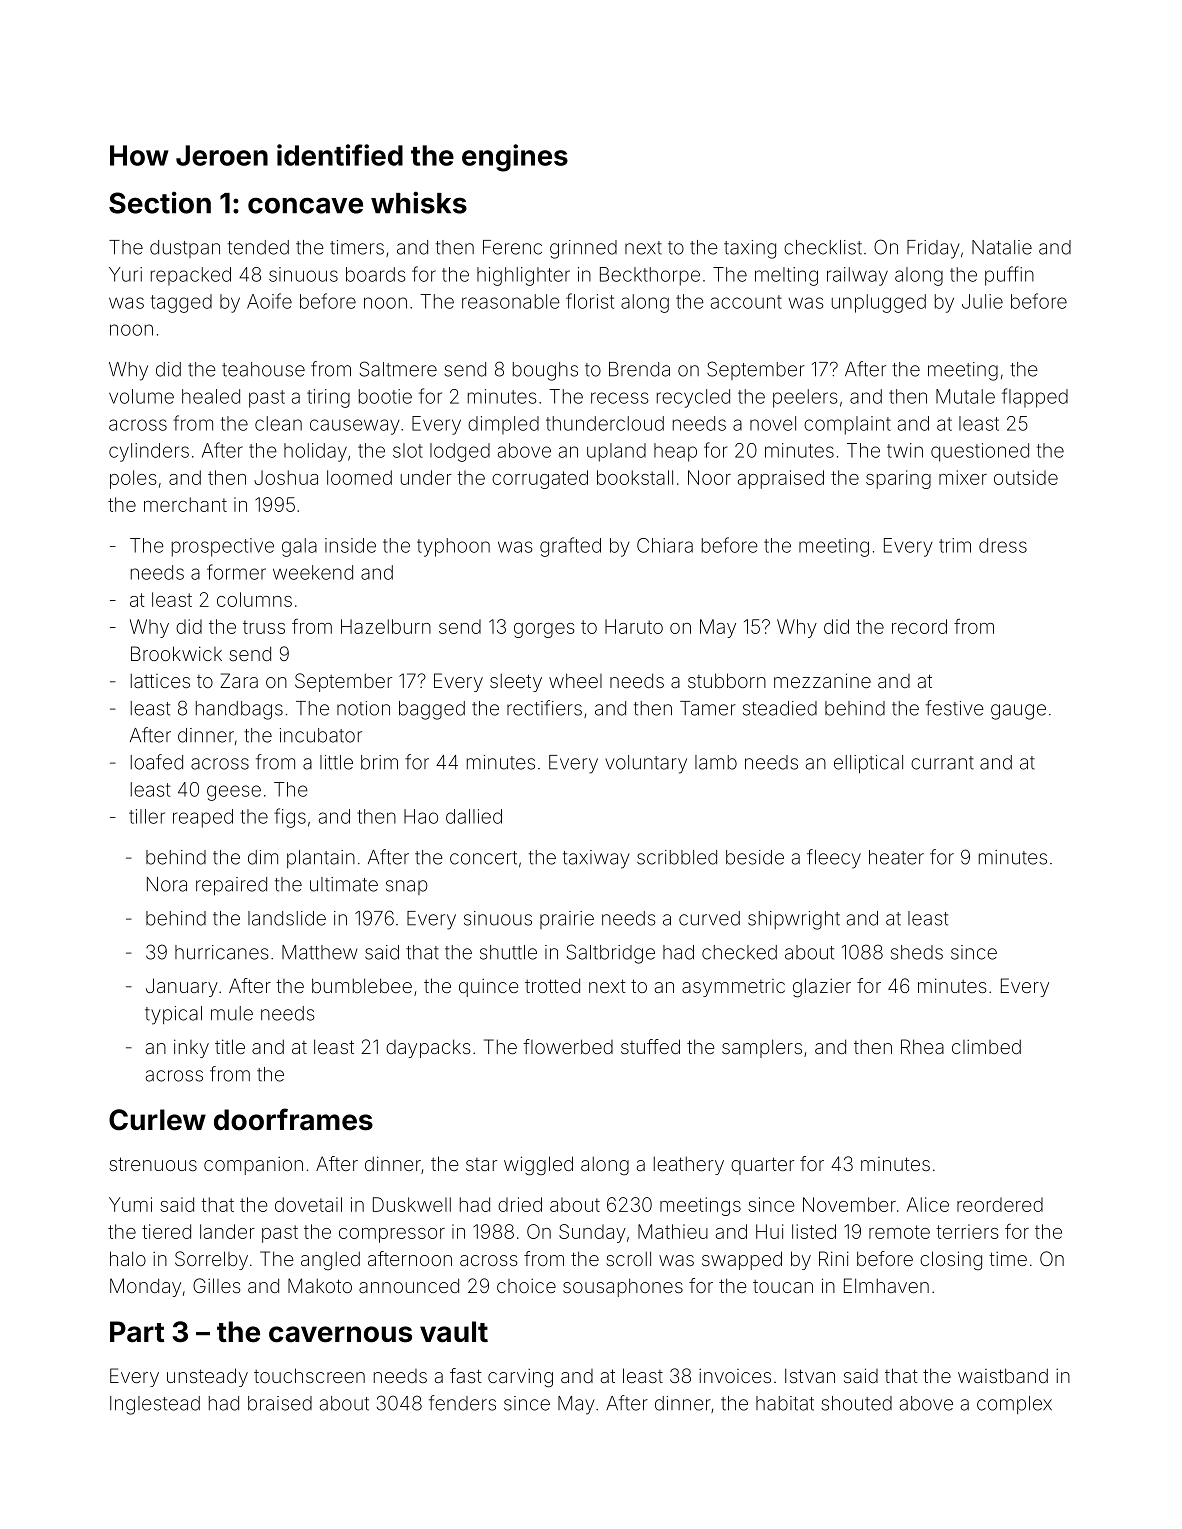  What do you see at coordinates (133, 479) in the screenshot?
I see `poles` at bounding box center [133, 479].
